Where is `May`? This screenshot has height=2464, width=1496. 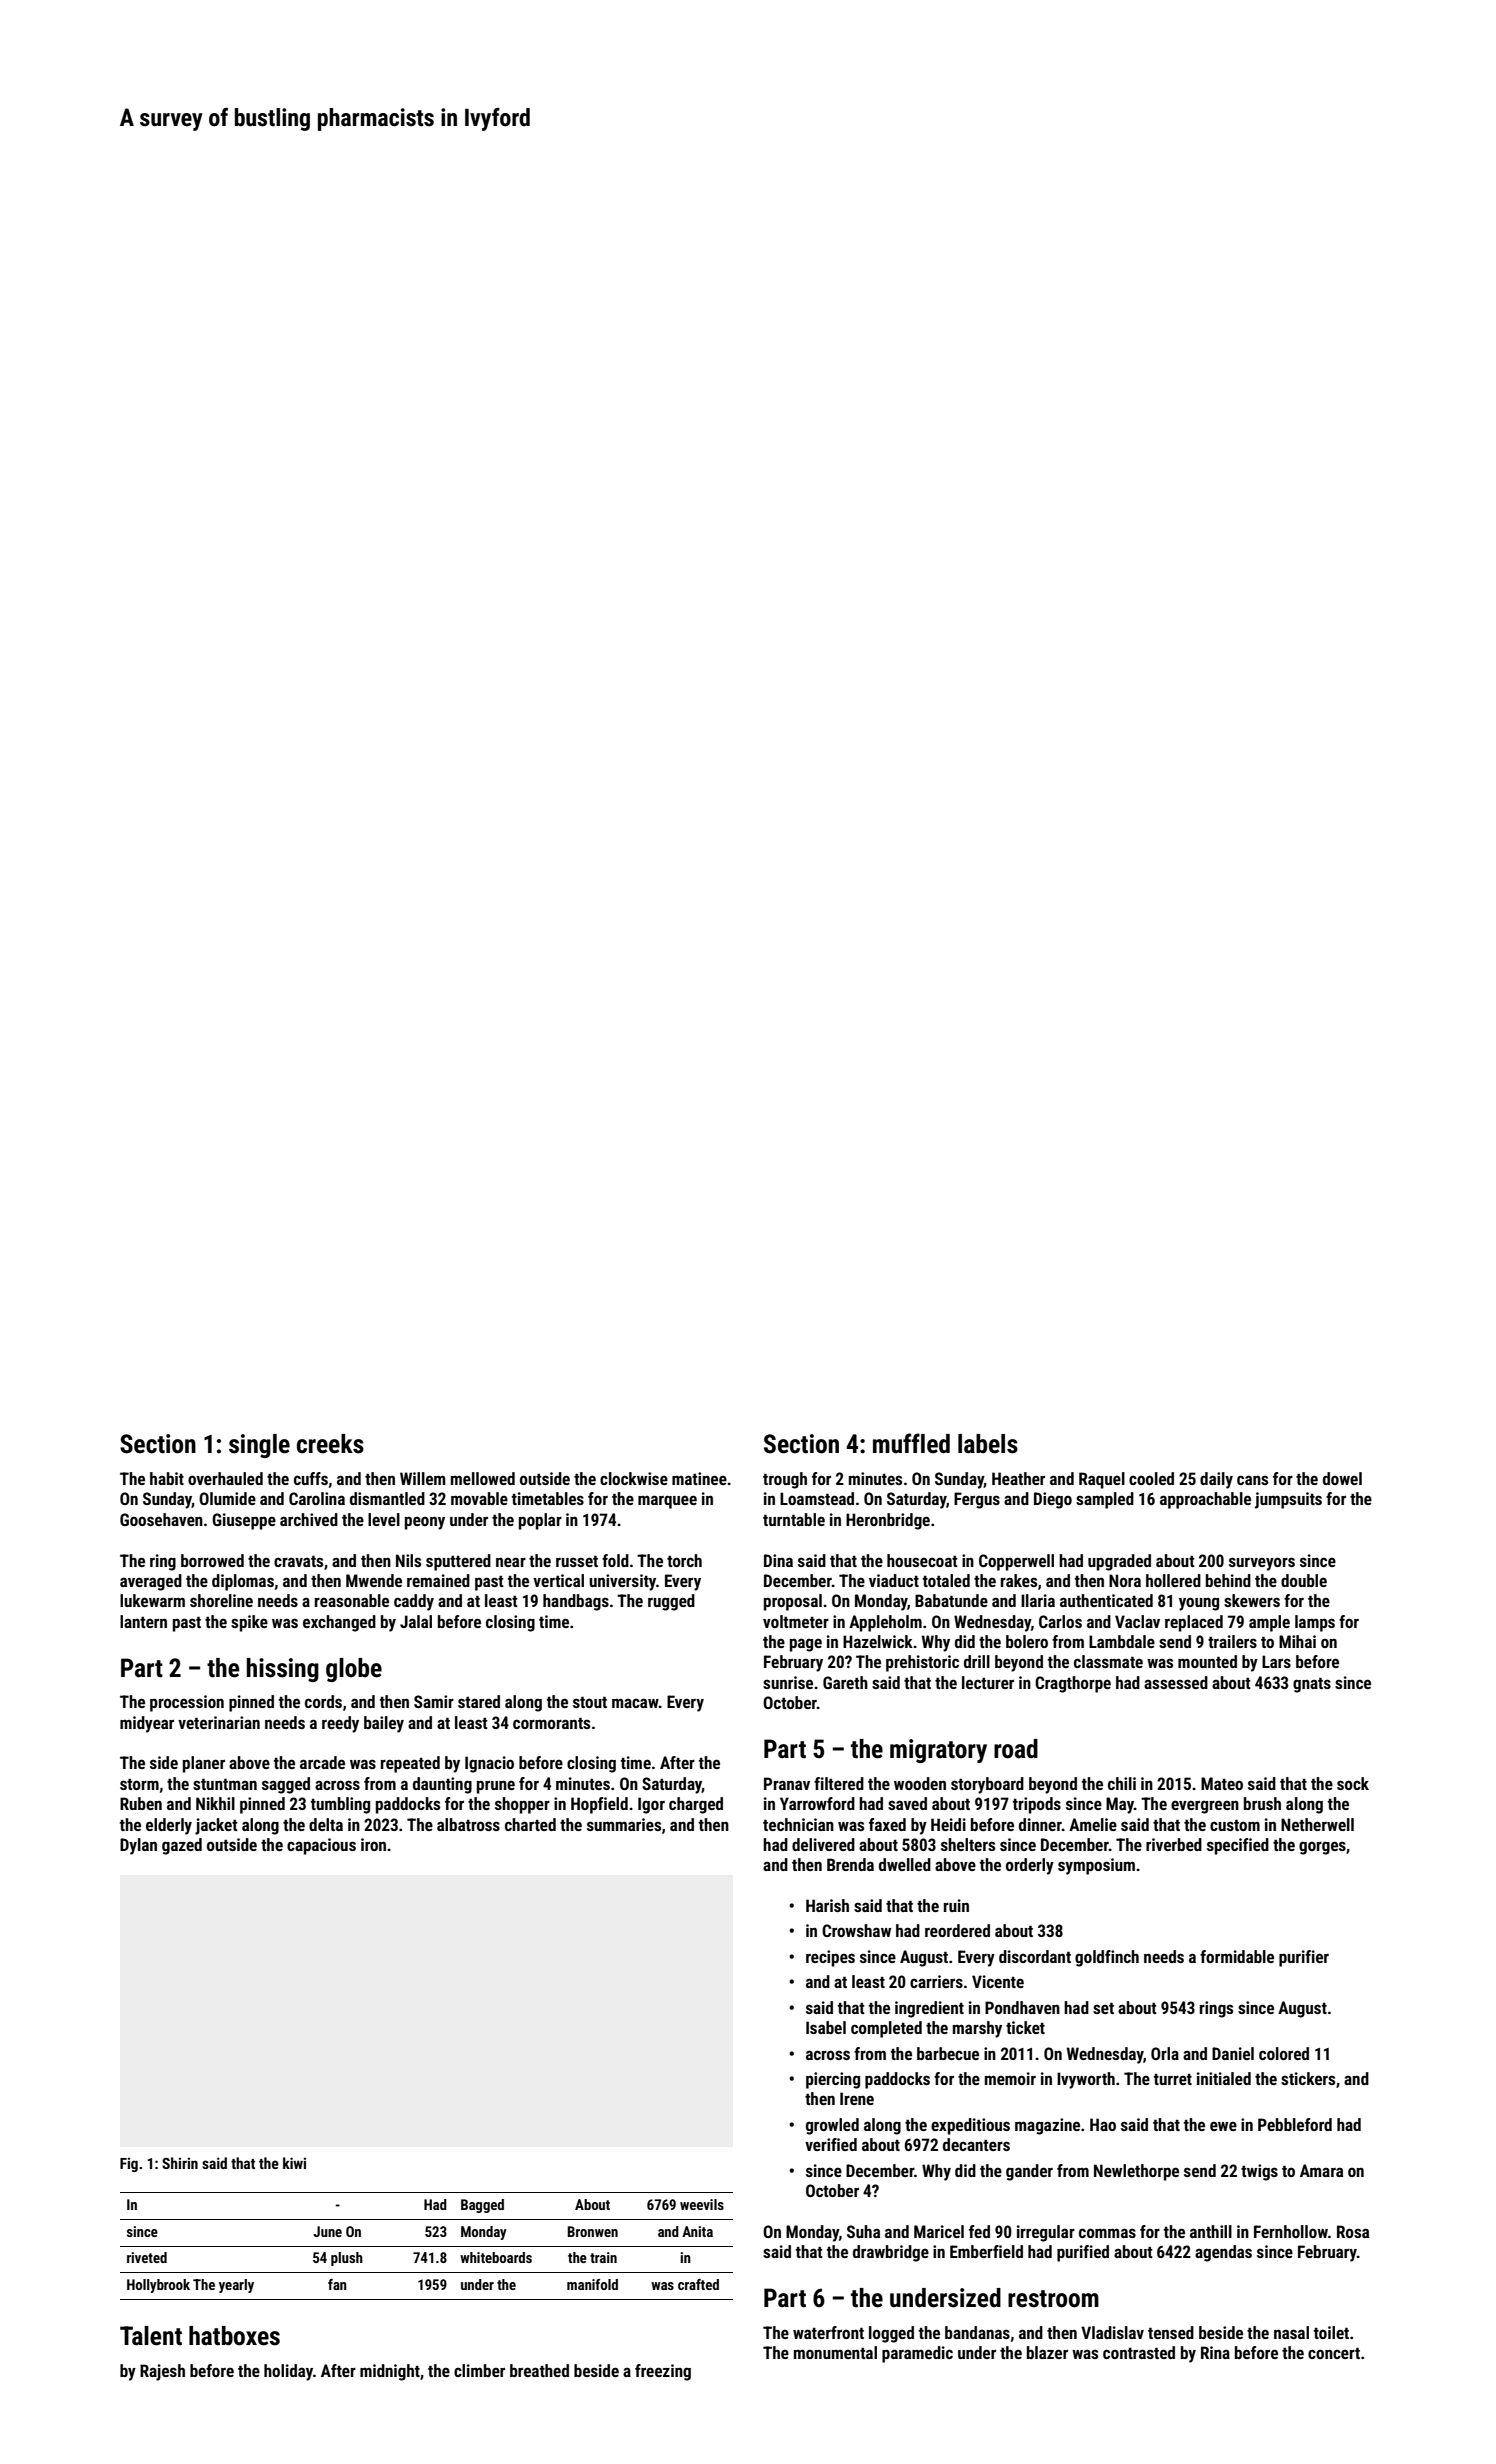 May is located at coordinates (1120, 1805).
